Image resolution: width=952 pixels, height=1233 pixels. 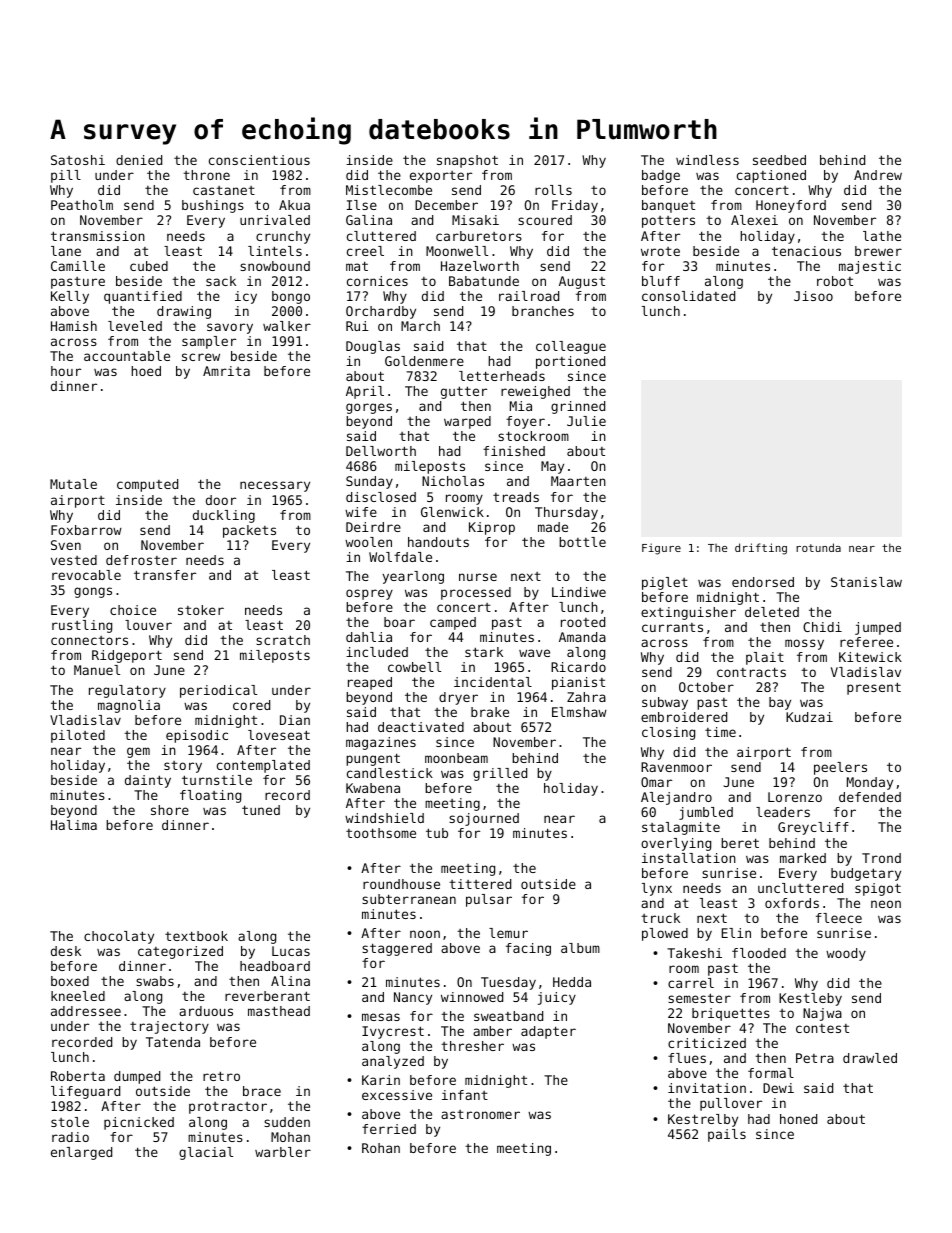 What do you see at coordinates (763, 582) in the image?
I see `endorsed` at bounding box center [763, 582].
